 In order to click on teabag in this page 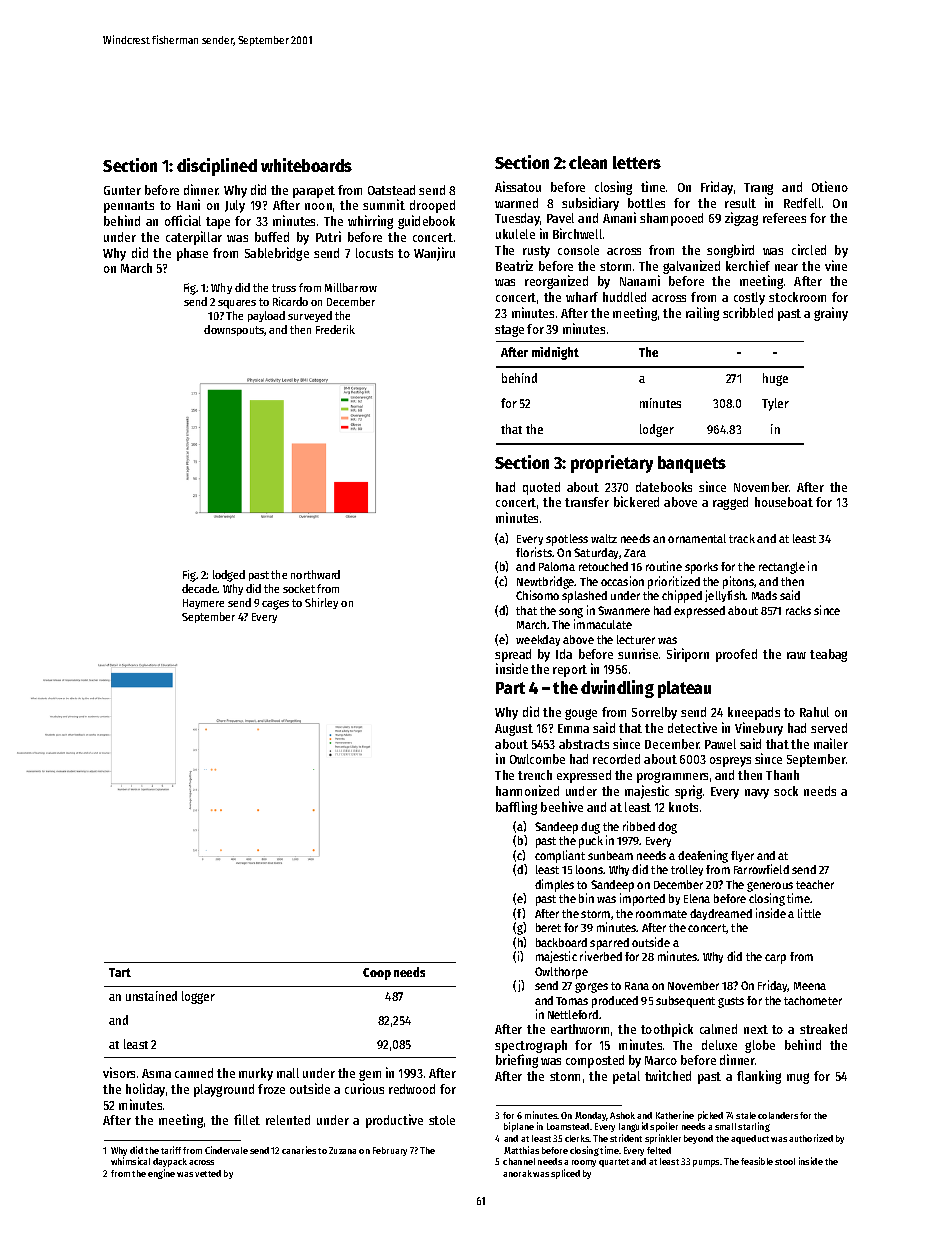, I will do `click(828, 655)`.
